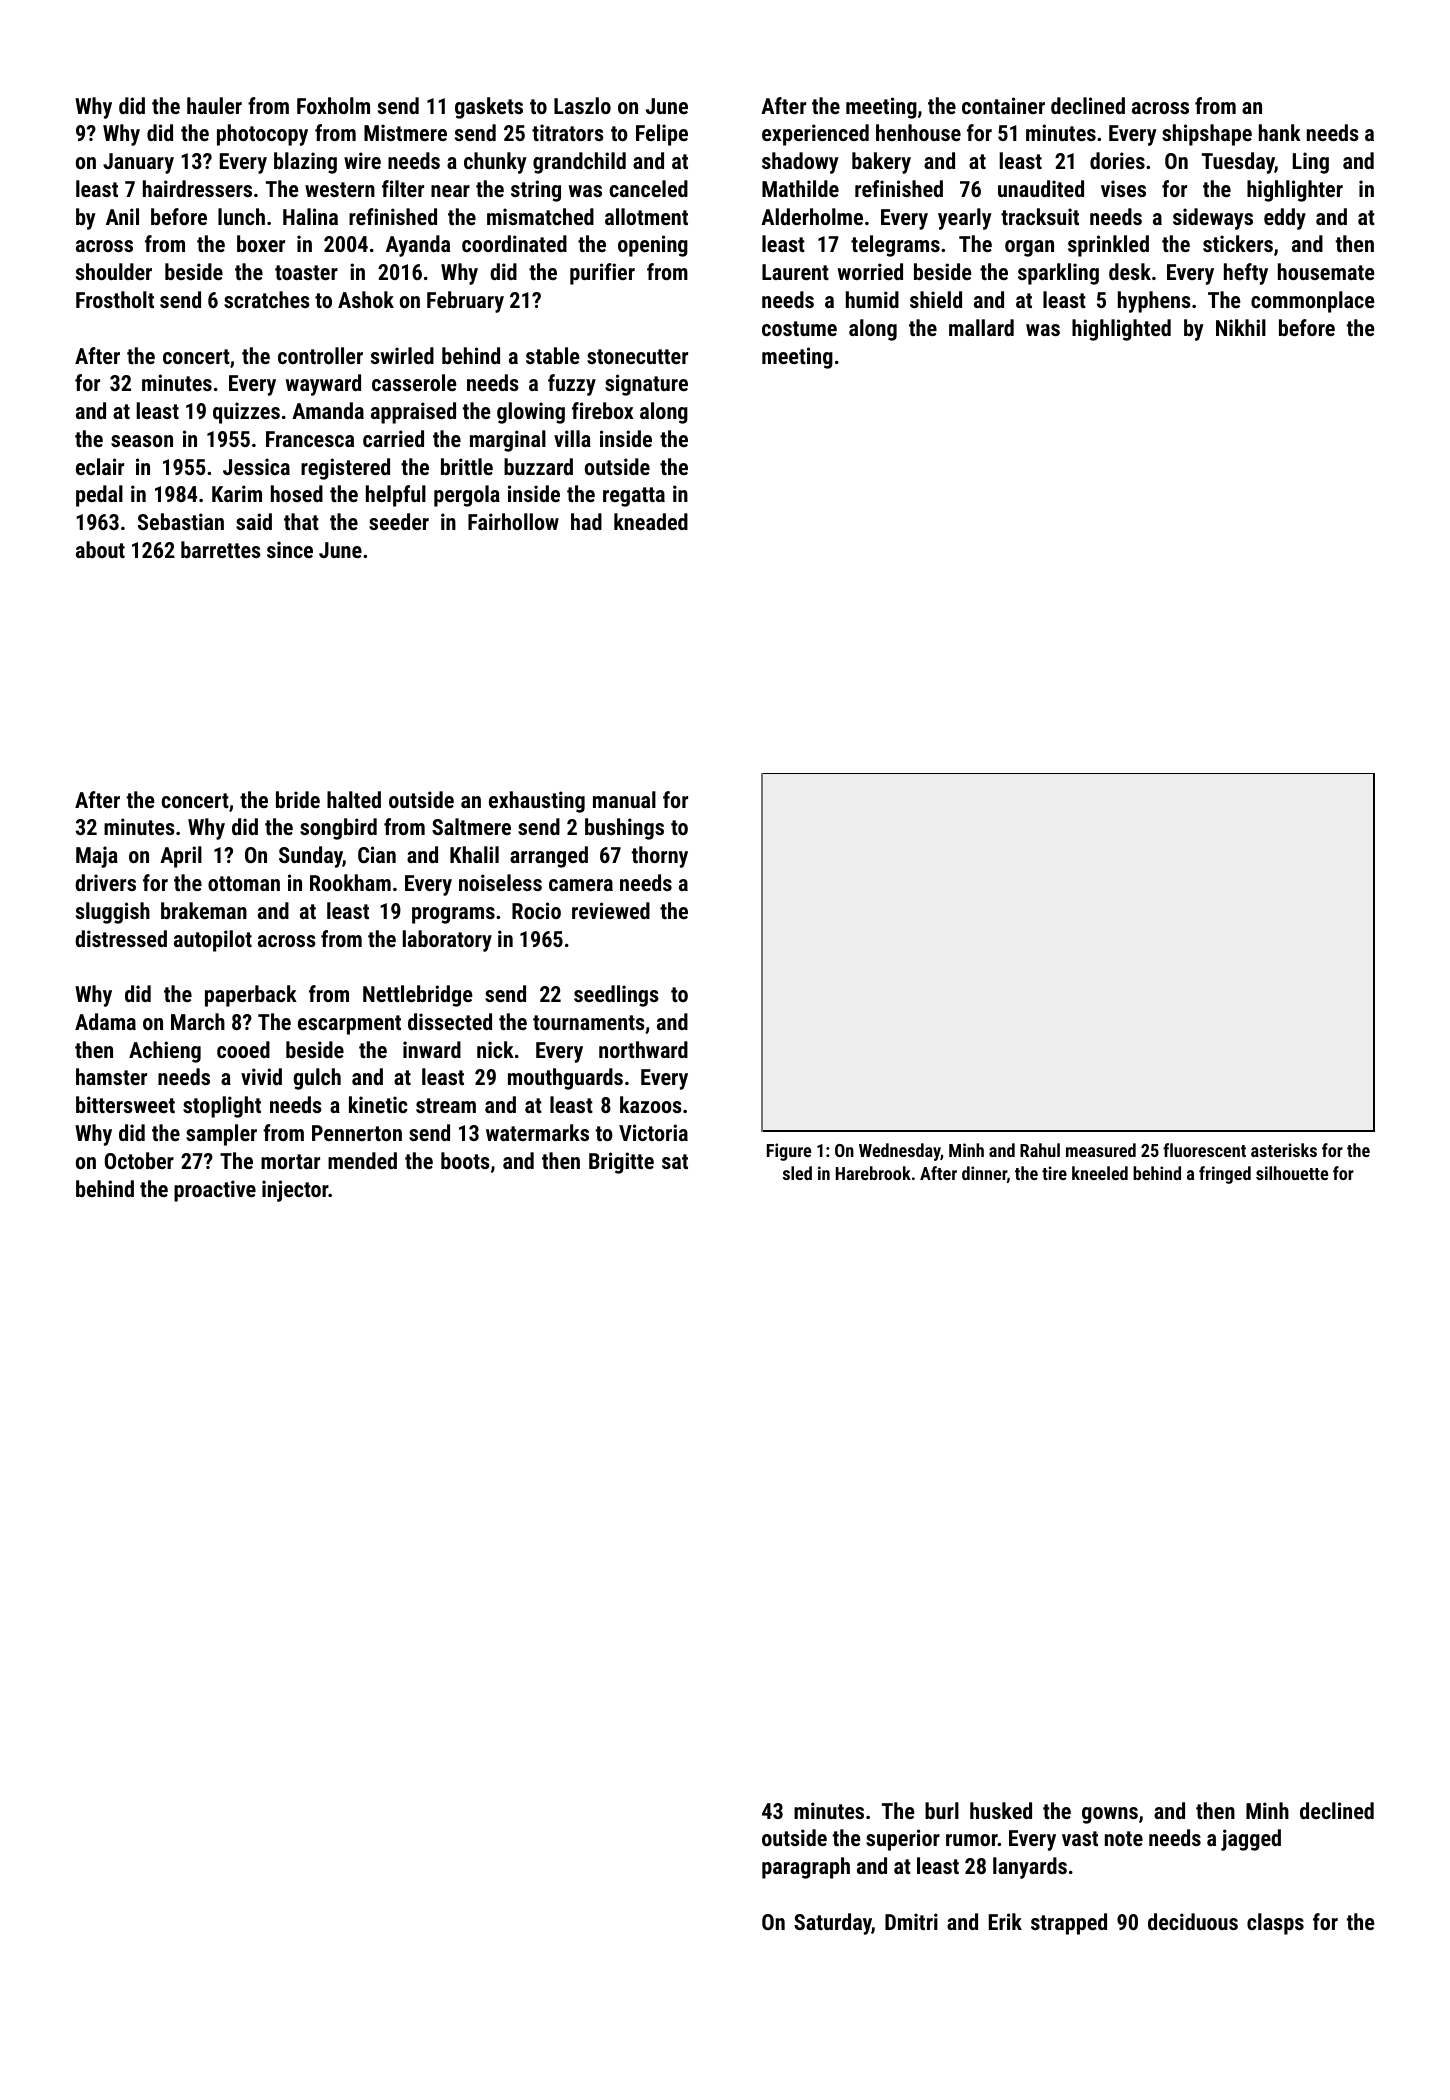 Image resolution: width=1450 pixels, height=2100 pixels. Describe the element at coordinates (806, 1868) in the image. I see `paragraph` at that location.
